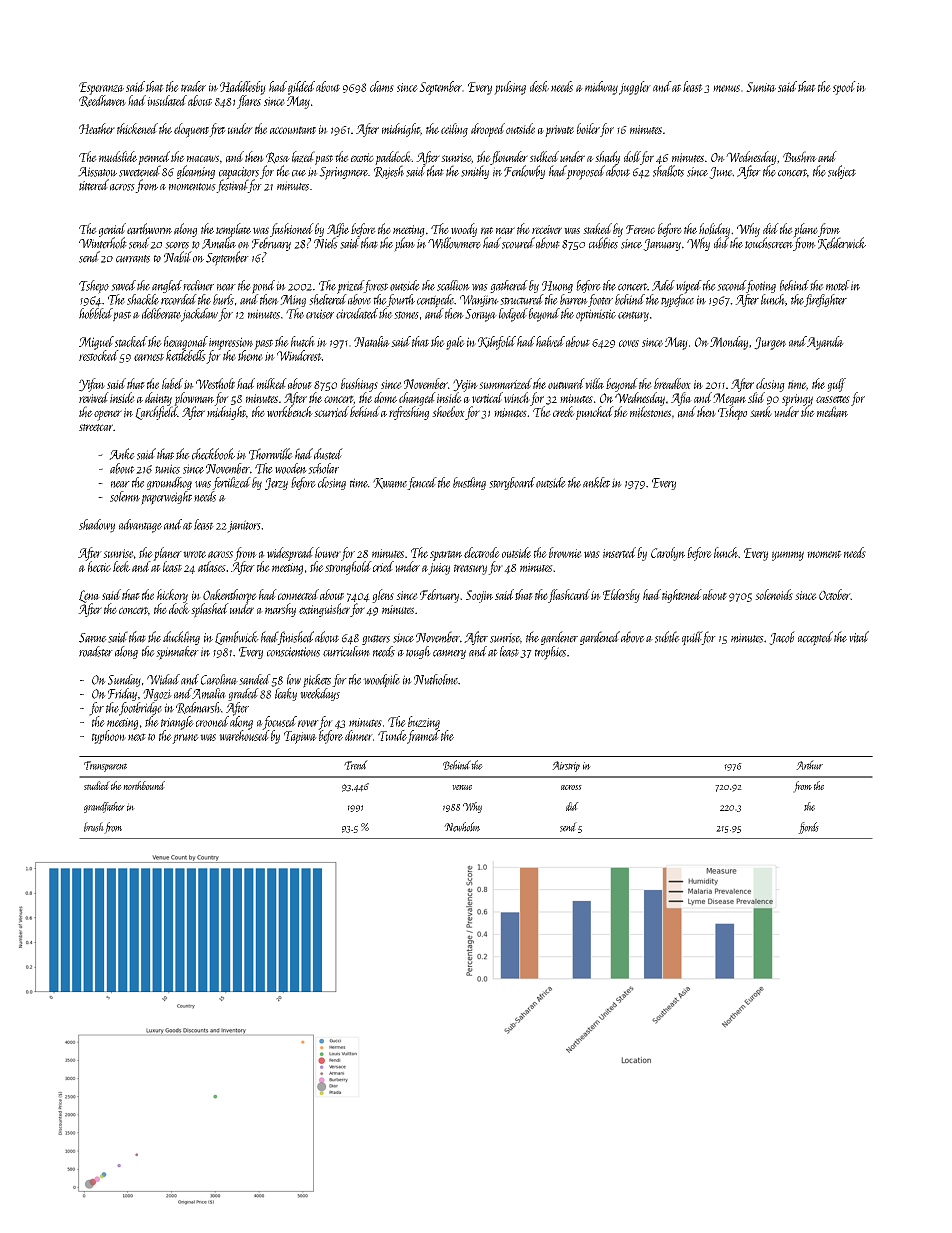 This screenshot has width=952, height=1233. Describe the element at coordinates (550, 653) in the screenshot. I see `trophies` at that location.
